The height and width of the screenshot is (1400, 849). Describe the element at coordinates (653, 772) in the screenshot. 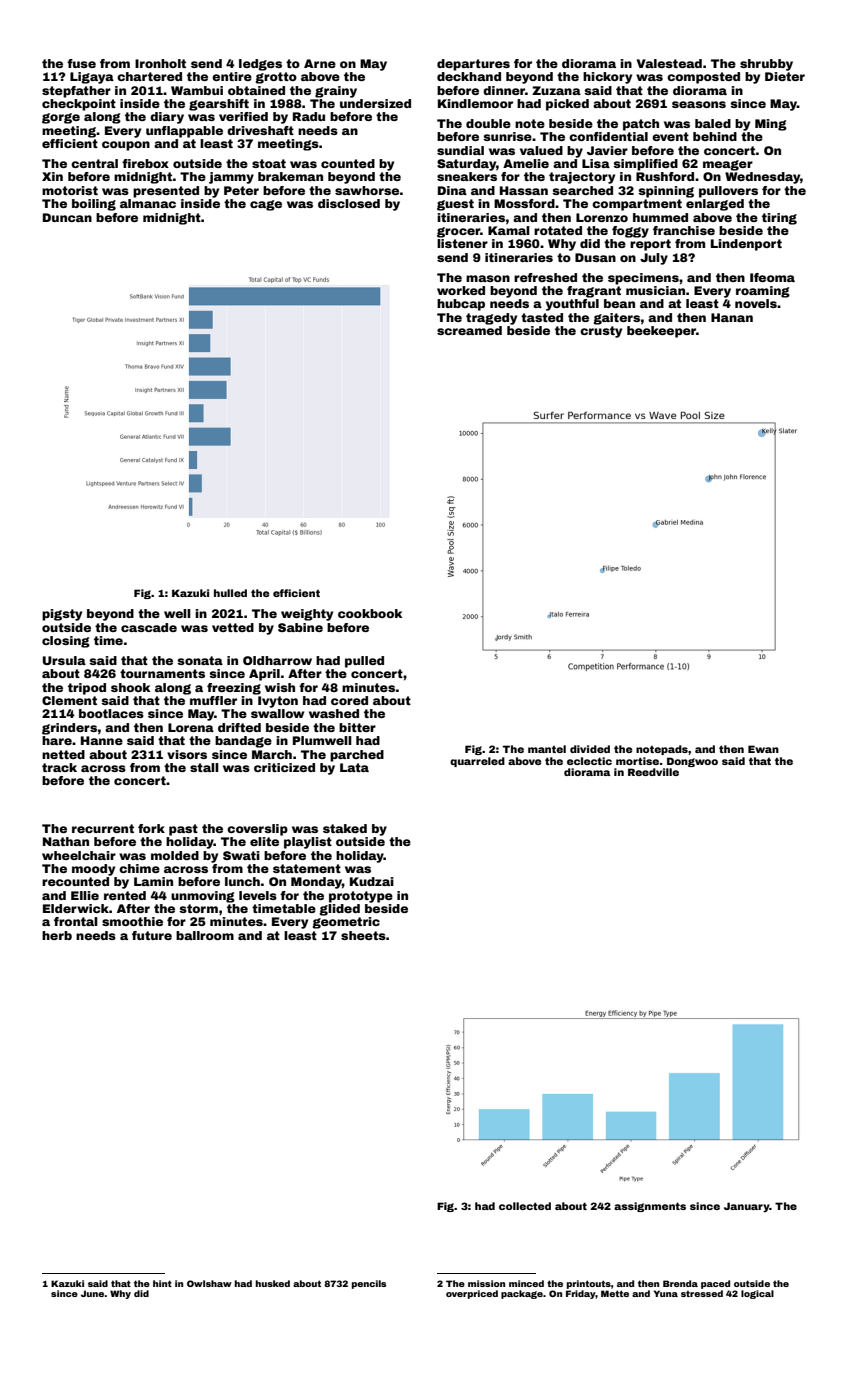

I see `Reedville` at that location.
